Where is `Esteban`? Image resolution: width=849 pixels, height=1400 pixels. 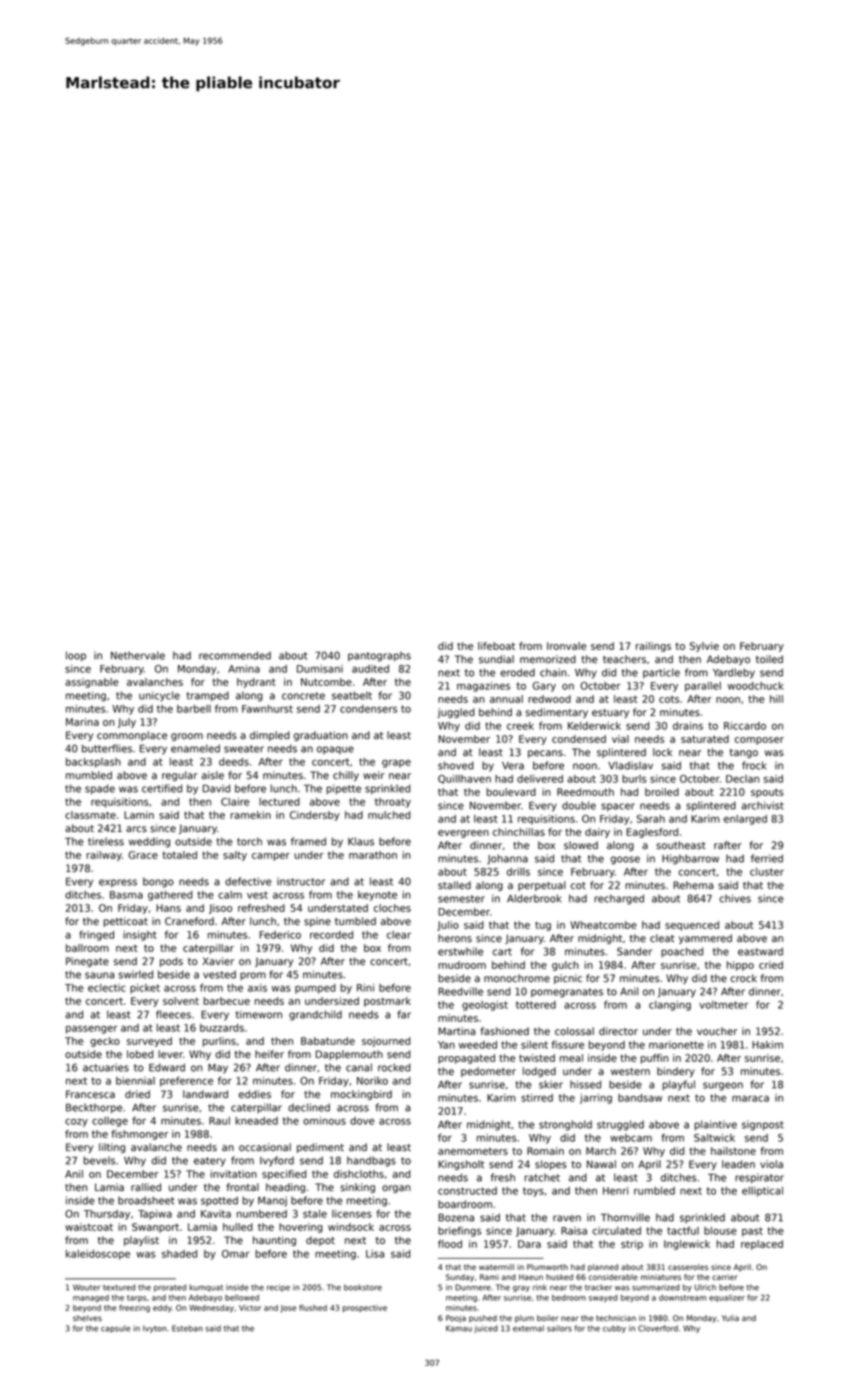 Esteban is located at coordinates (187, 1328).
